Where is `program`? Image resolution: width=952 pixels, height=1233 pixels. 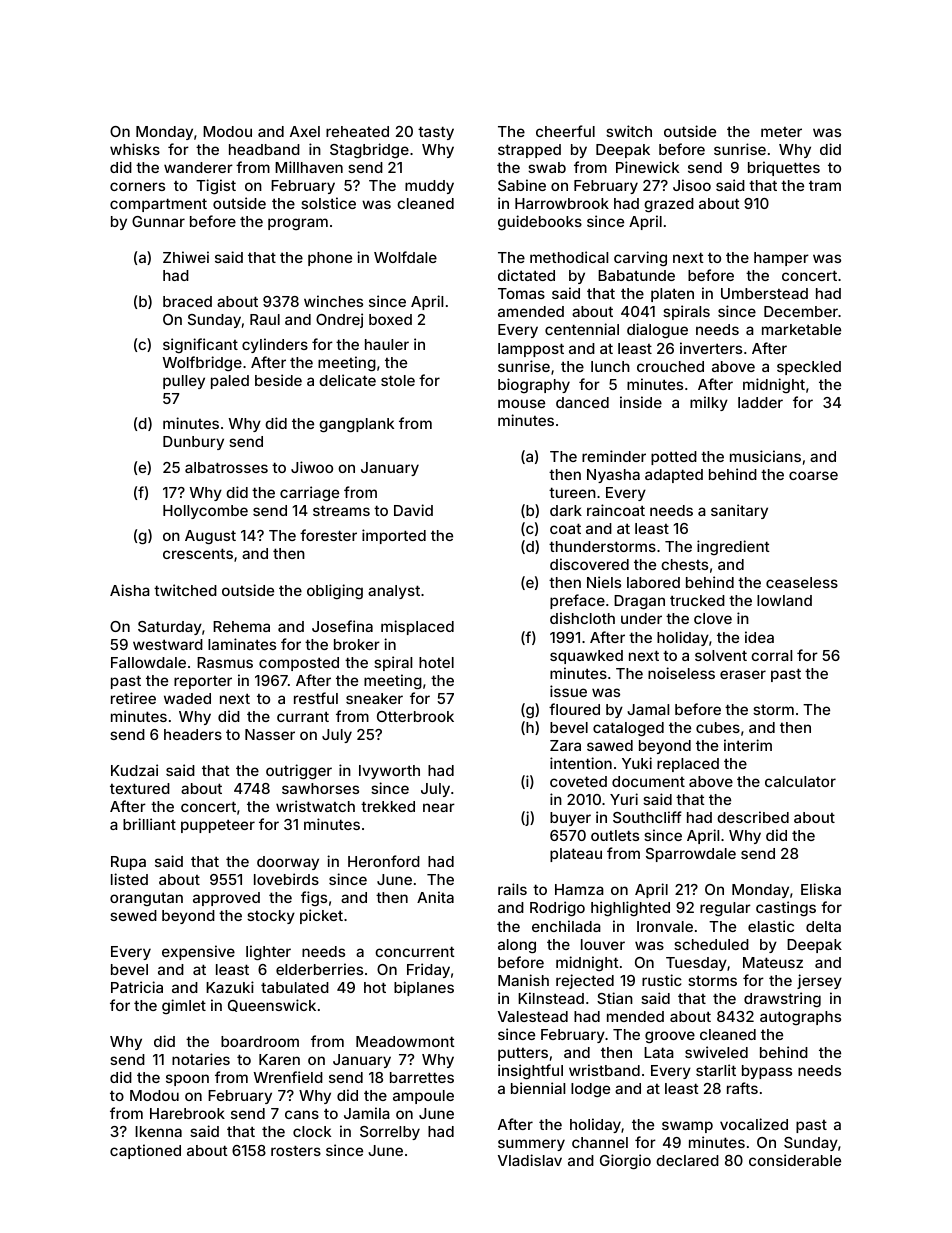 program is located at coordinates (298, 224).
